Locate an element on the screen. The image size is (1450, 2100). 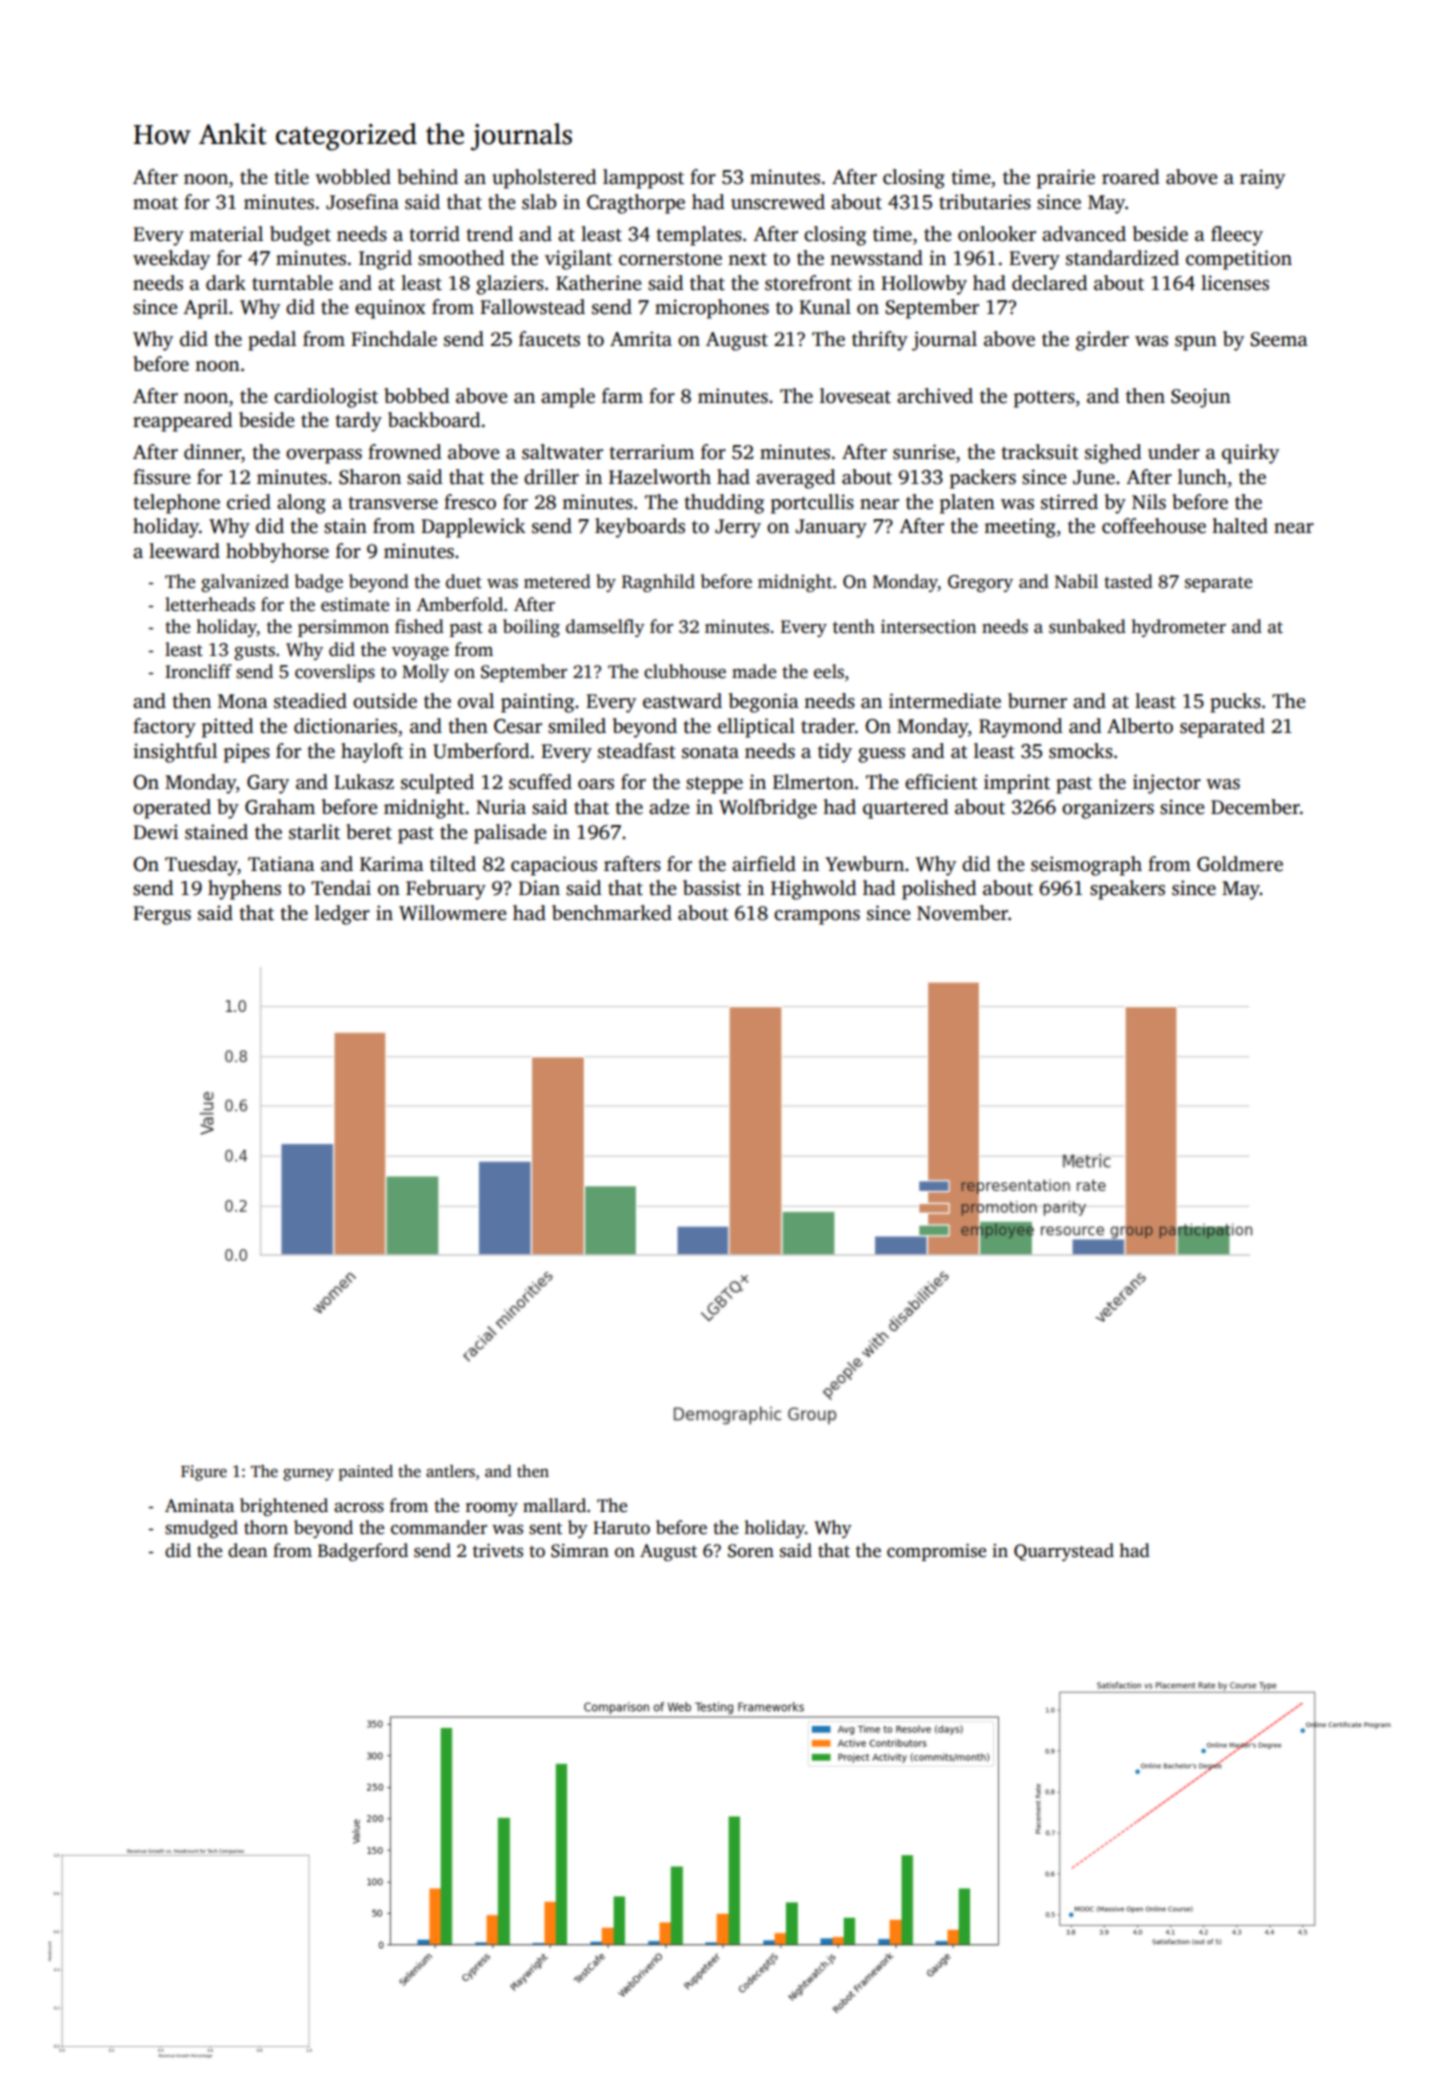
Quarrystead is located at coordinates (1064, 1552).
